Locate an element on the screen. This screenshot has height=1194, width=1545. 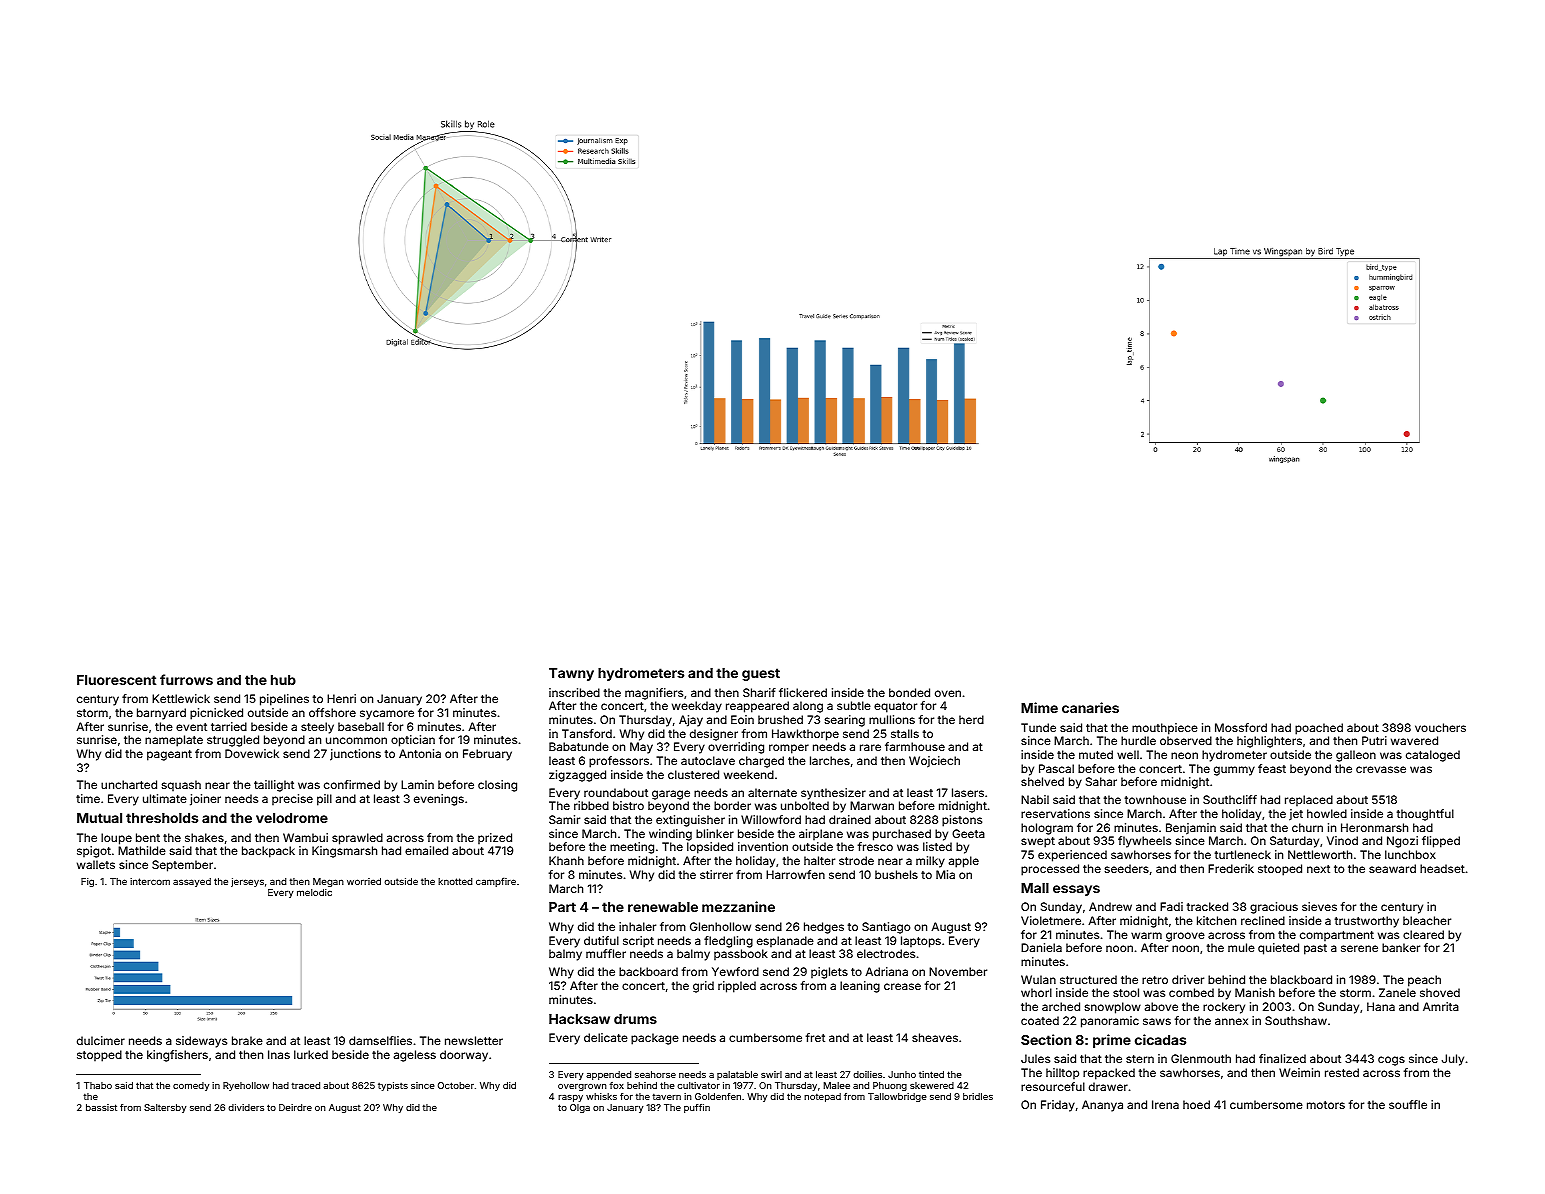
dutiful is located at coordinates (601, 940).
